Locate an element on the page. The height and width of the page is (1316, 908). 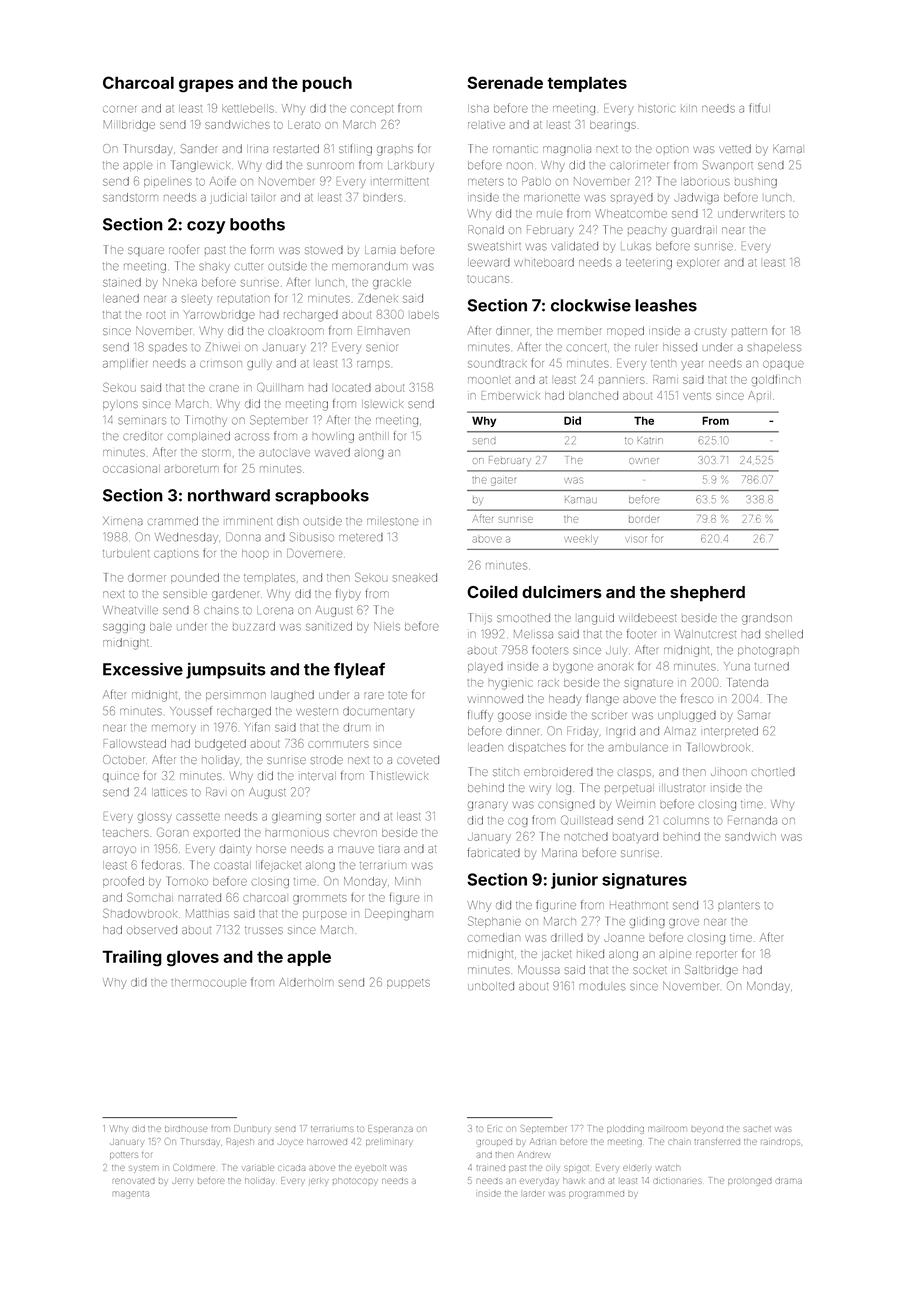
thermocouple is located at coordinates (208, 983).
